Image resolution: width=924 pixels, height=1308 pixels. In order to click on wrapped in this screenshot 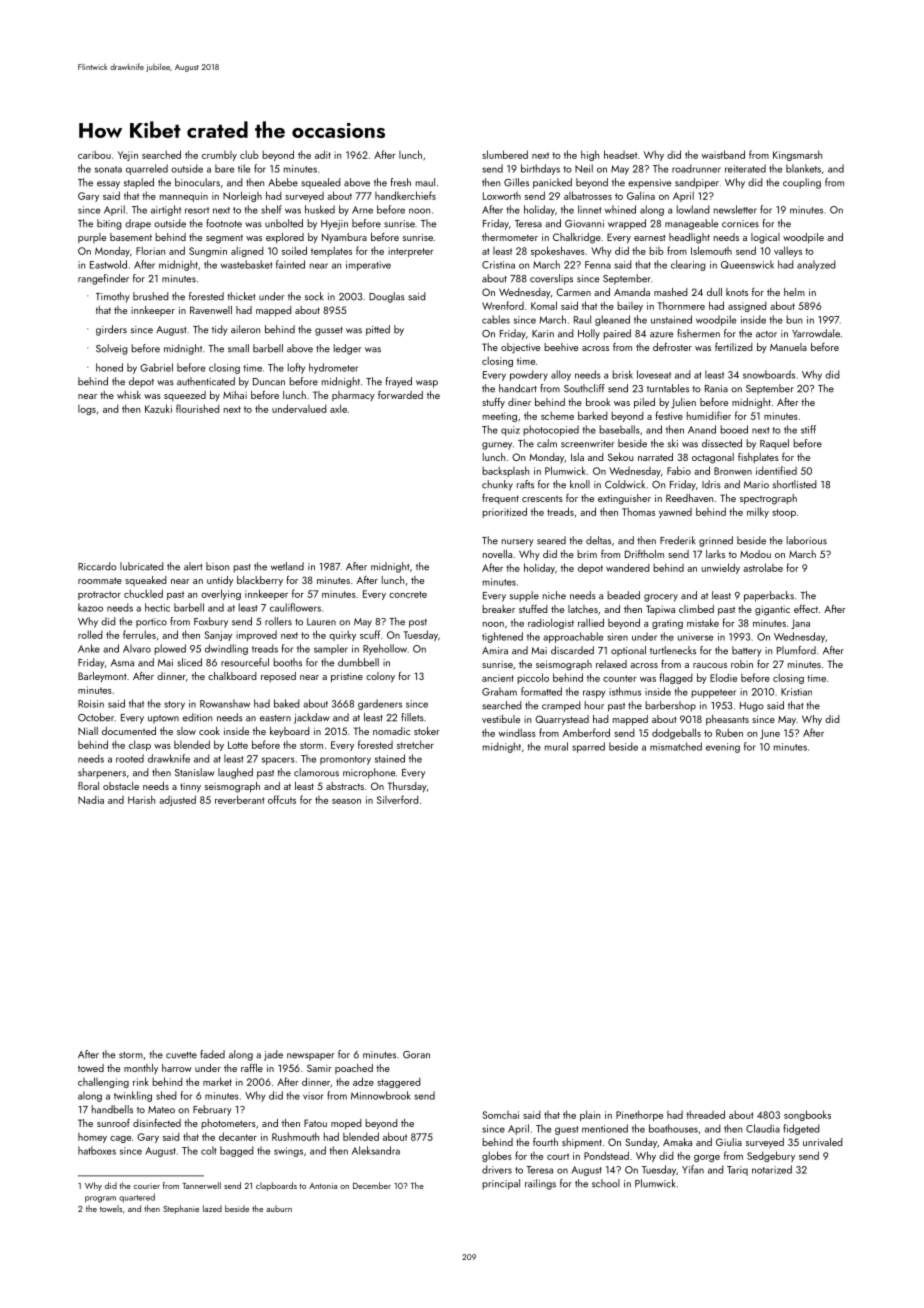, I will do `click(627, 224)`.
